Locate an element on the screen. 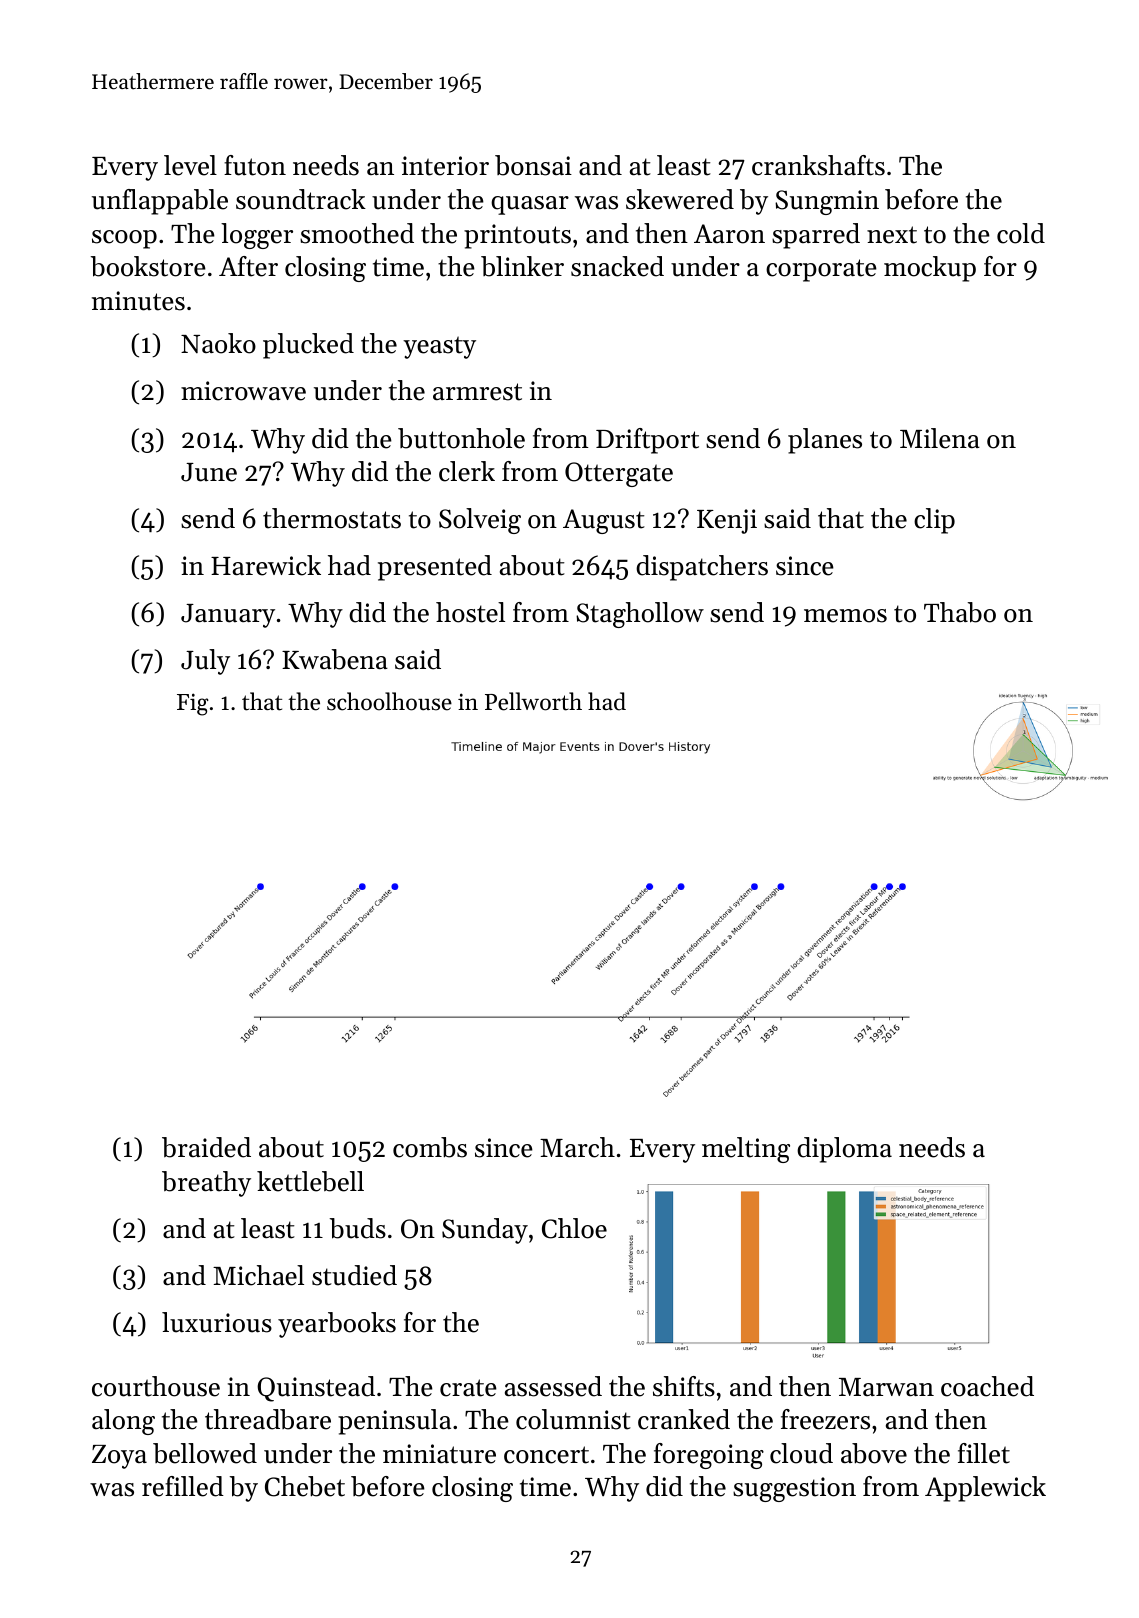 The width and height of the screenshot is (1139, 1618). foregoing is located at coordinates (709, 1456).
